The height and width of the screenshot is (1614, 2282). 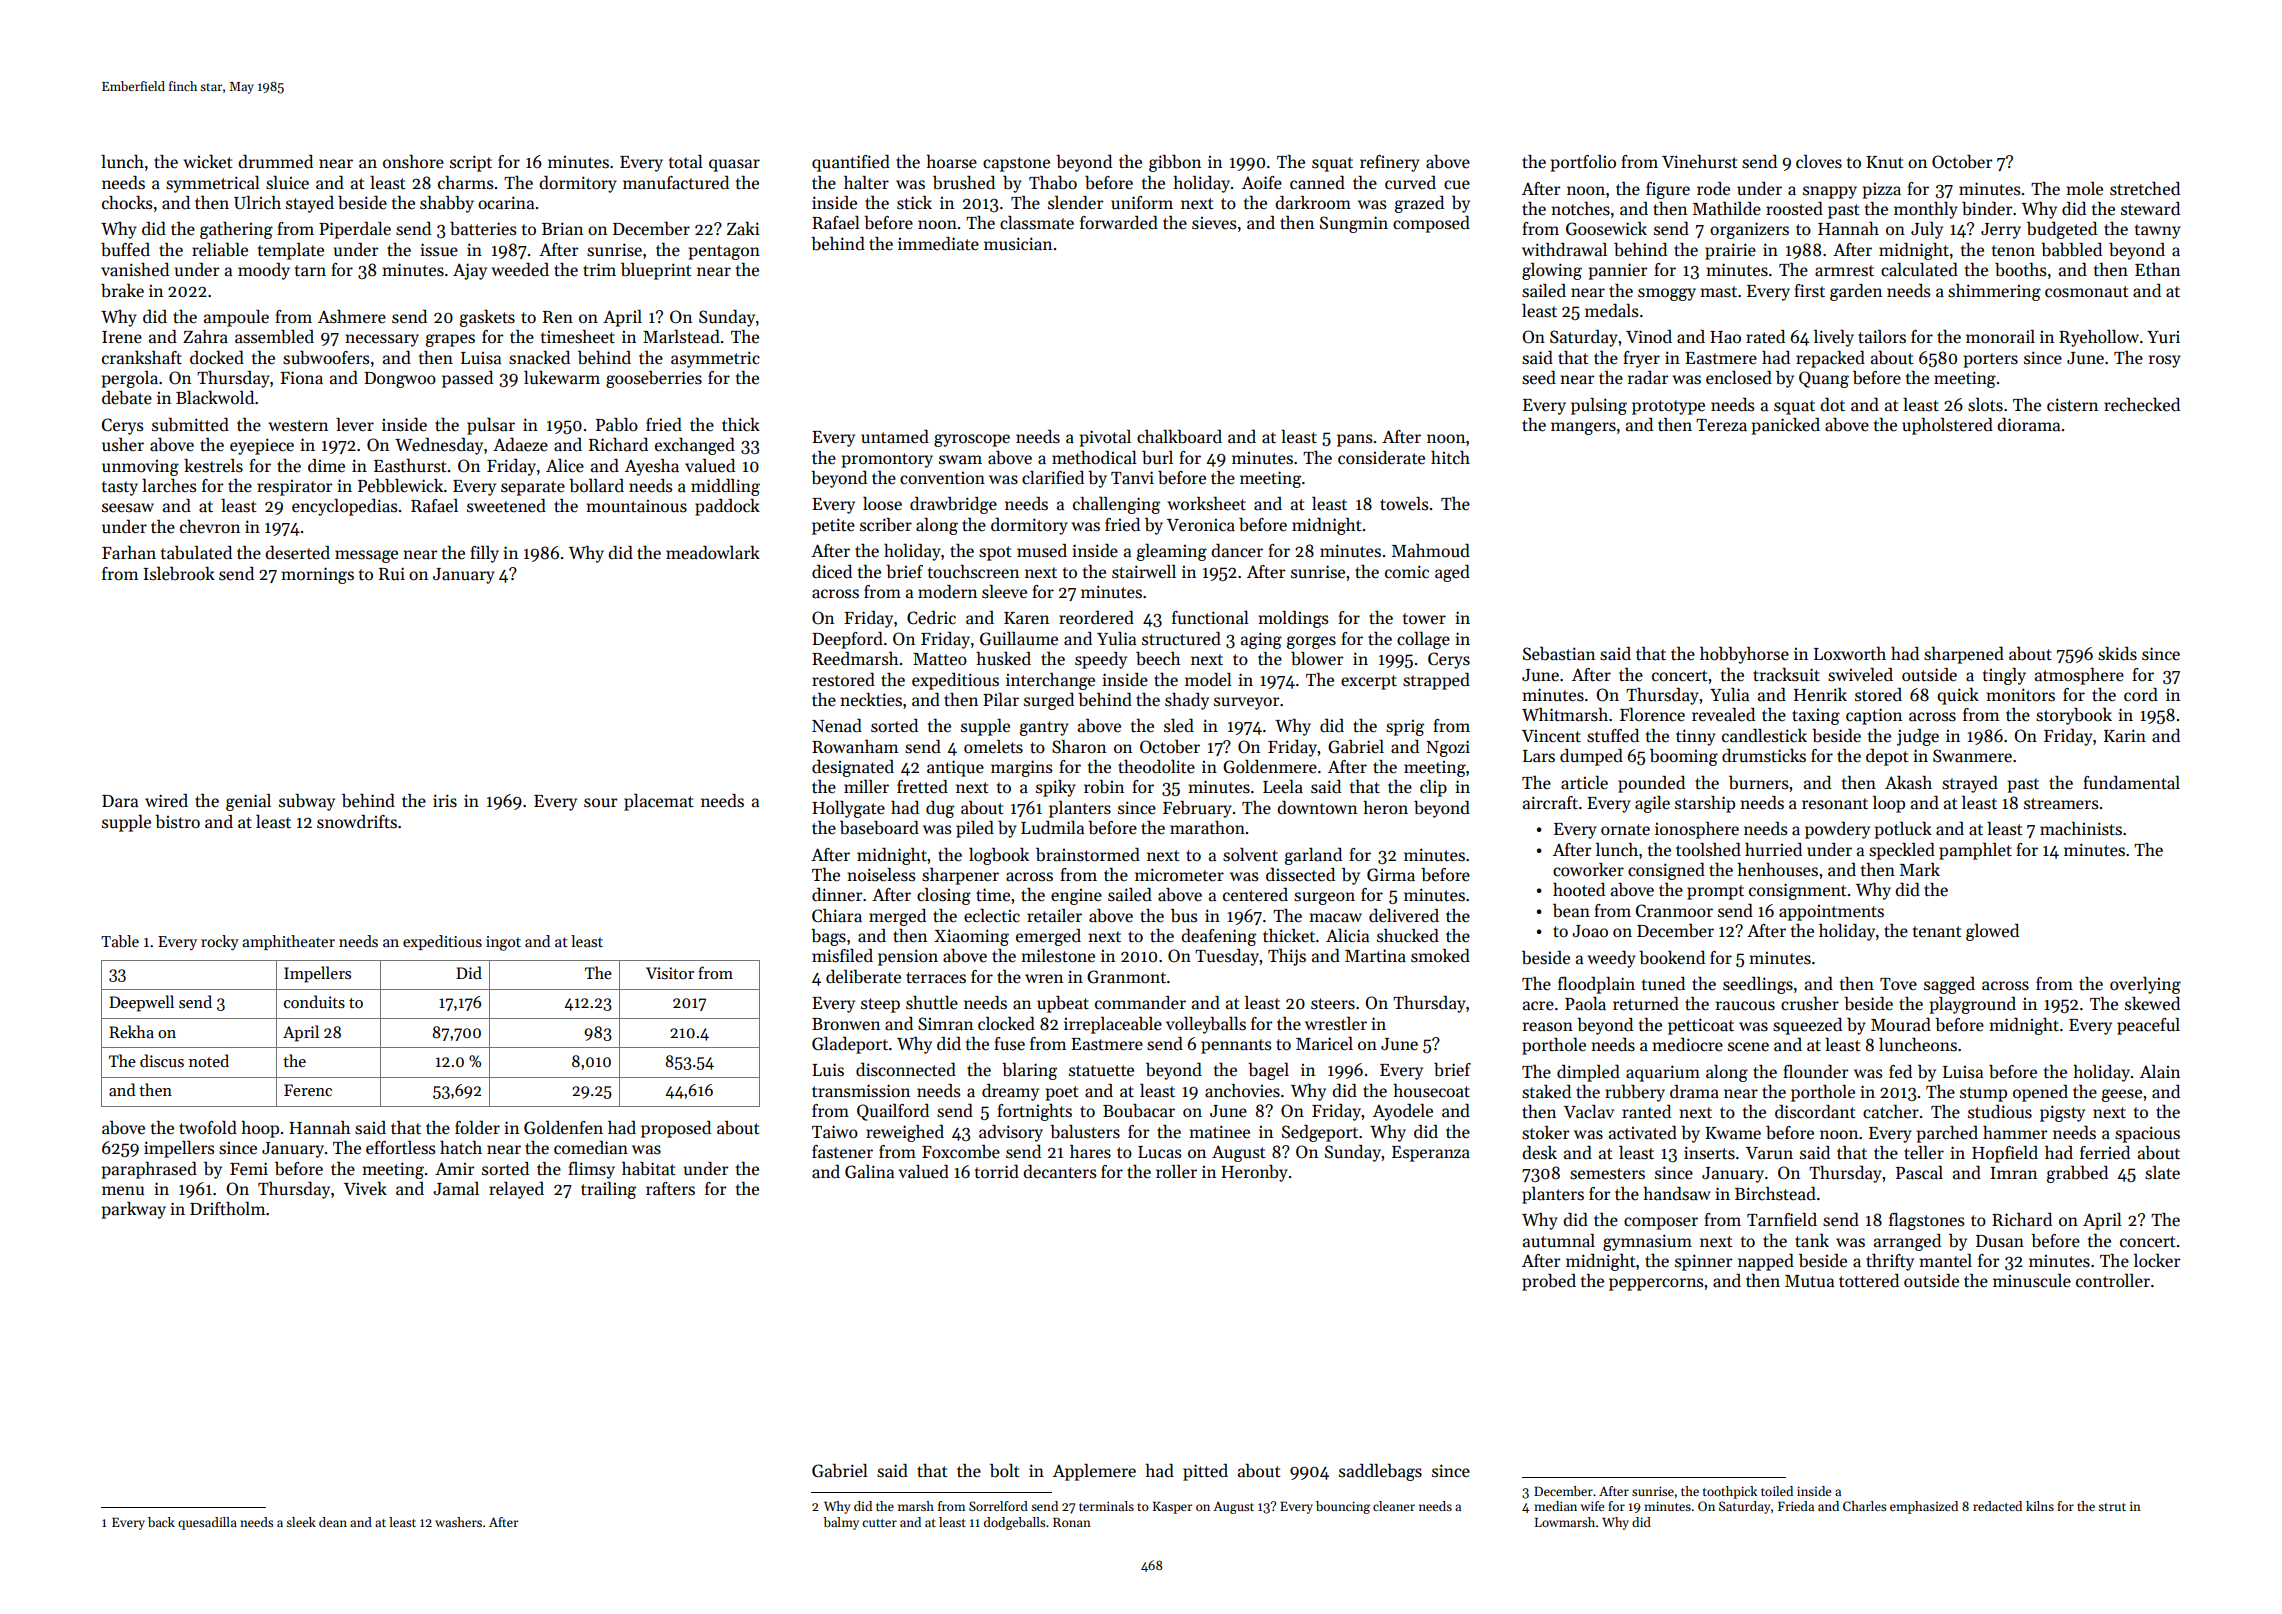 I want to click on probed, so click(x=1549, y=1282).
